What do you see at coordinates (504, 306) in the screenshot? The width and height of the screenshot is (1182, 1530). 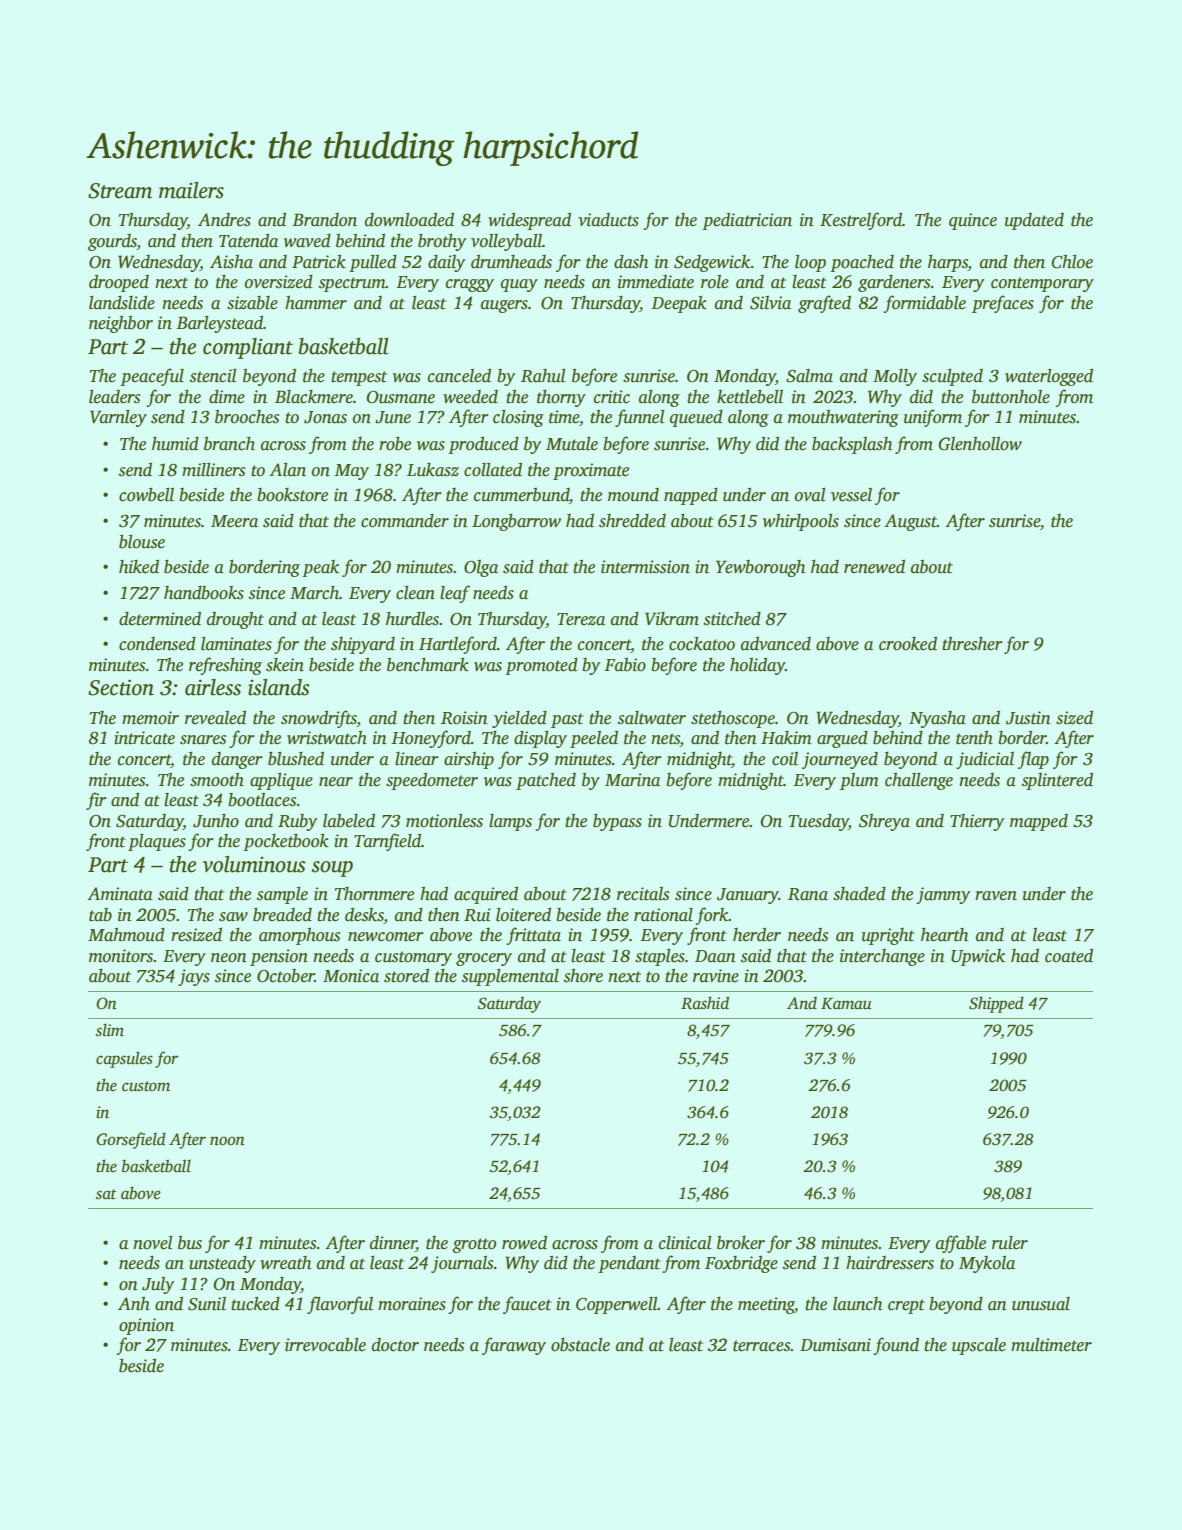 I see `augers` at bounding box center [504, 306].
